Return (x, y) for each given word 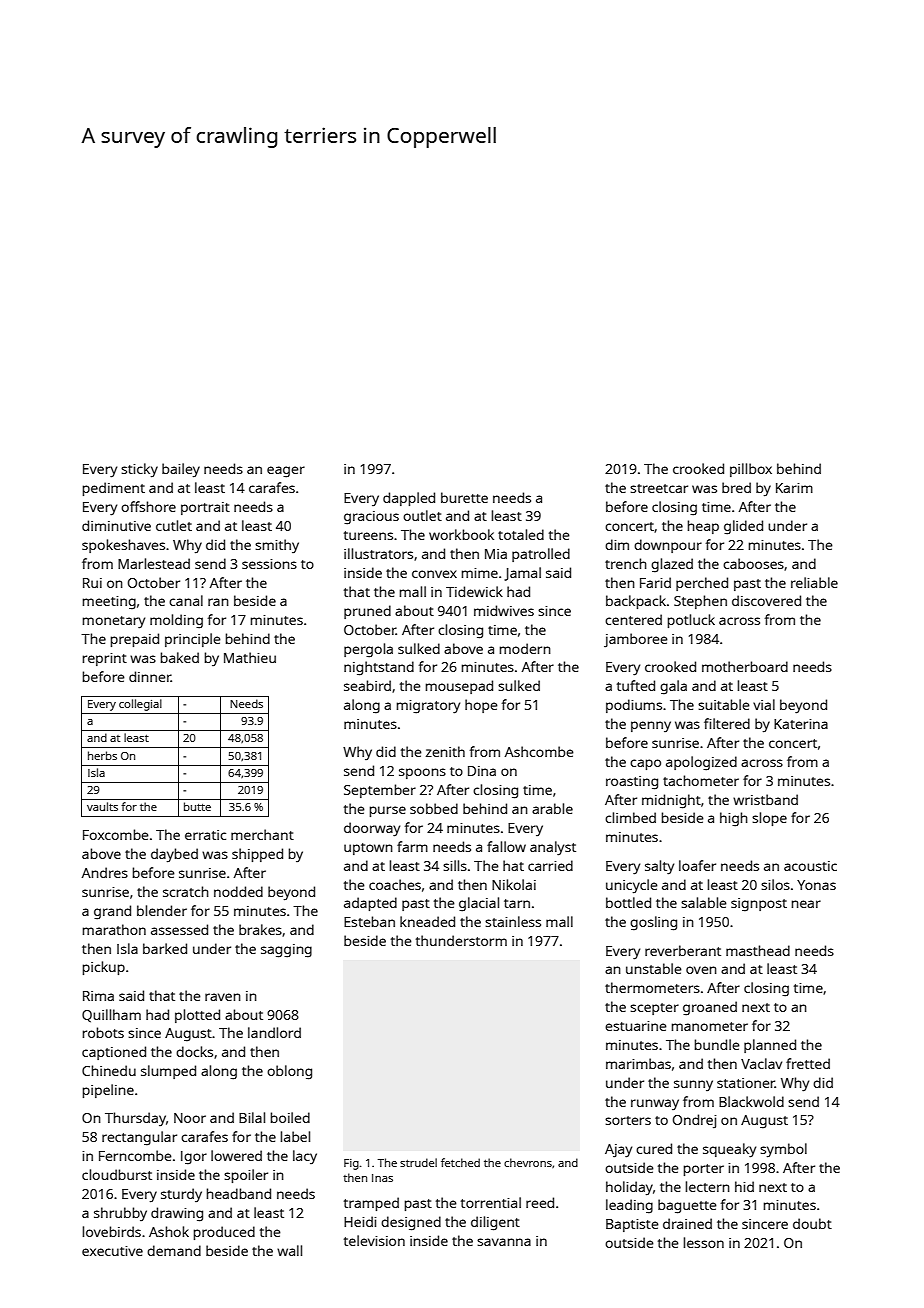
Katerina (801, 724)
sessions (269, 564)
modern (525, 648)
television (374, 1240)
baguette (687, 1206)
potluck (691, 621)
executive (112, 1251)
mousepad (459, 687)
